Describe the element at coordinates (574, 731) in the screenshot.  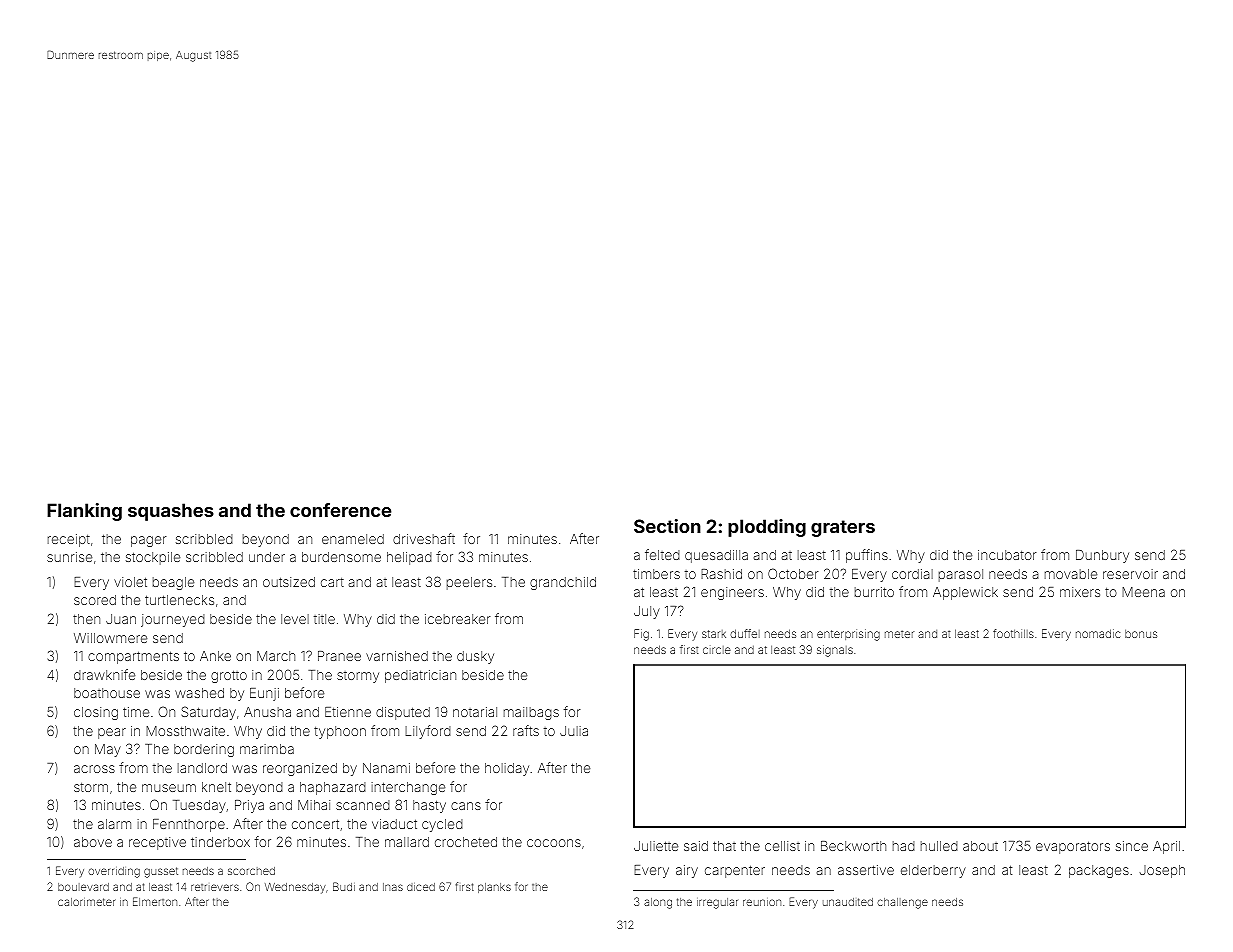
I see `Julia` at that location.
